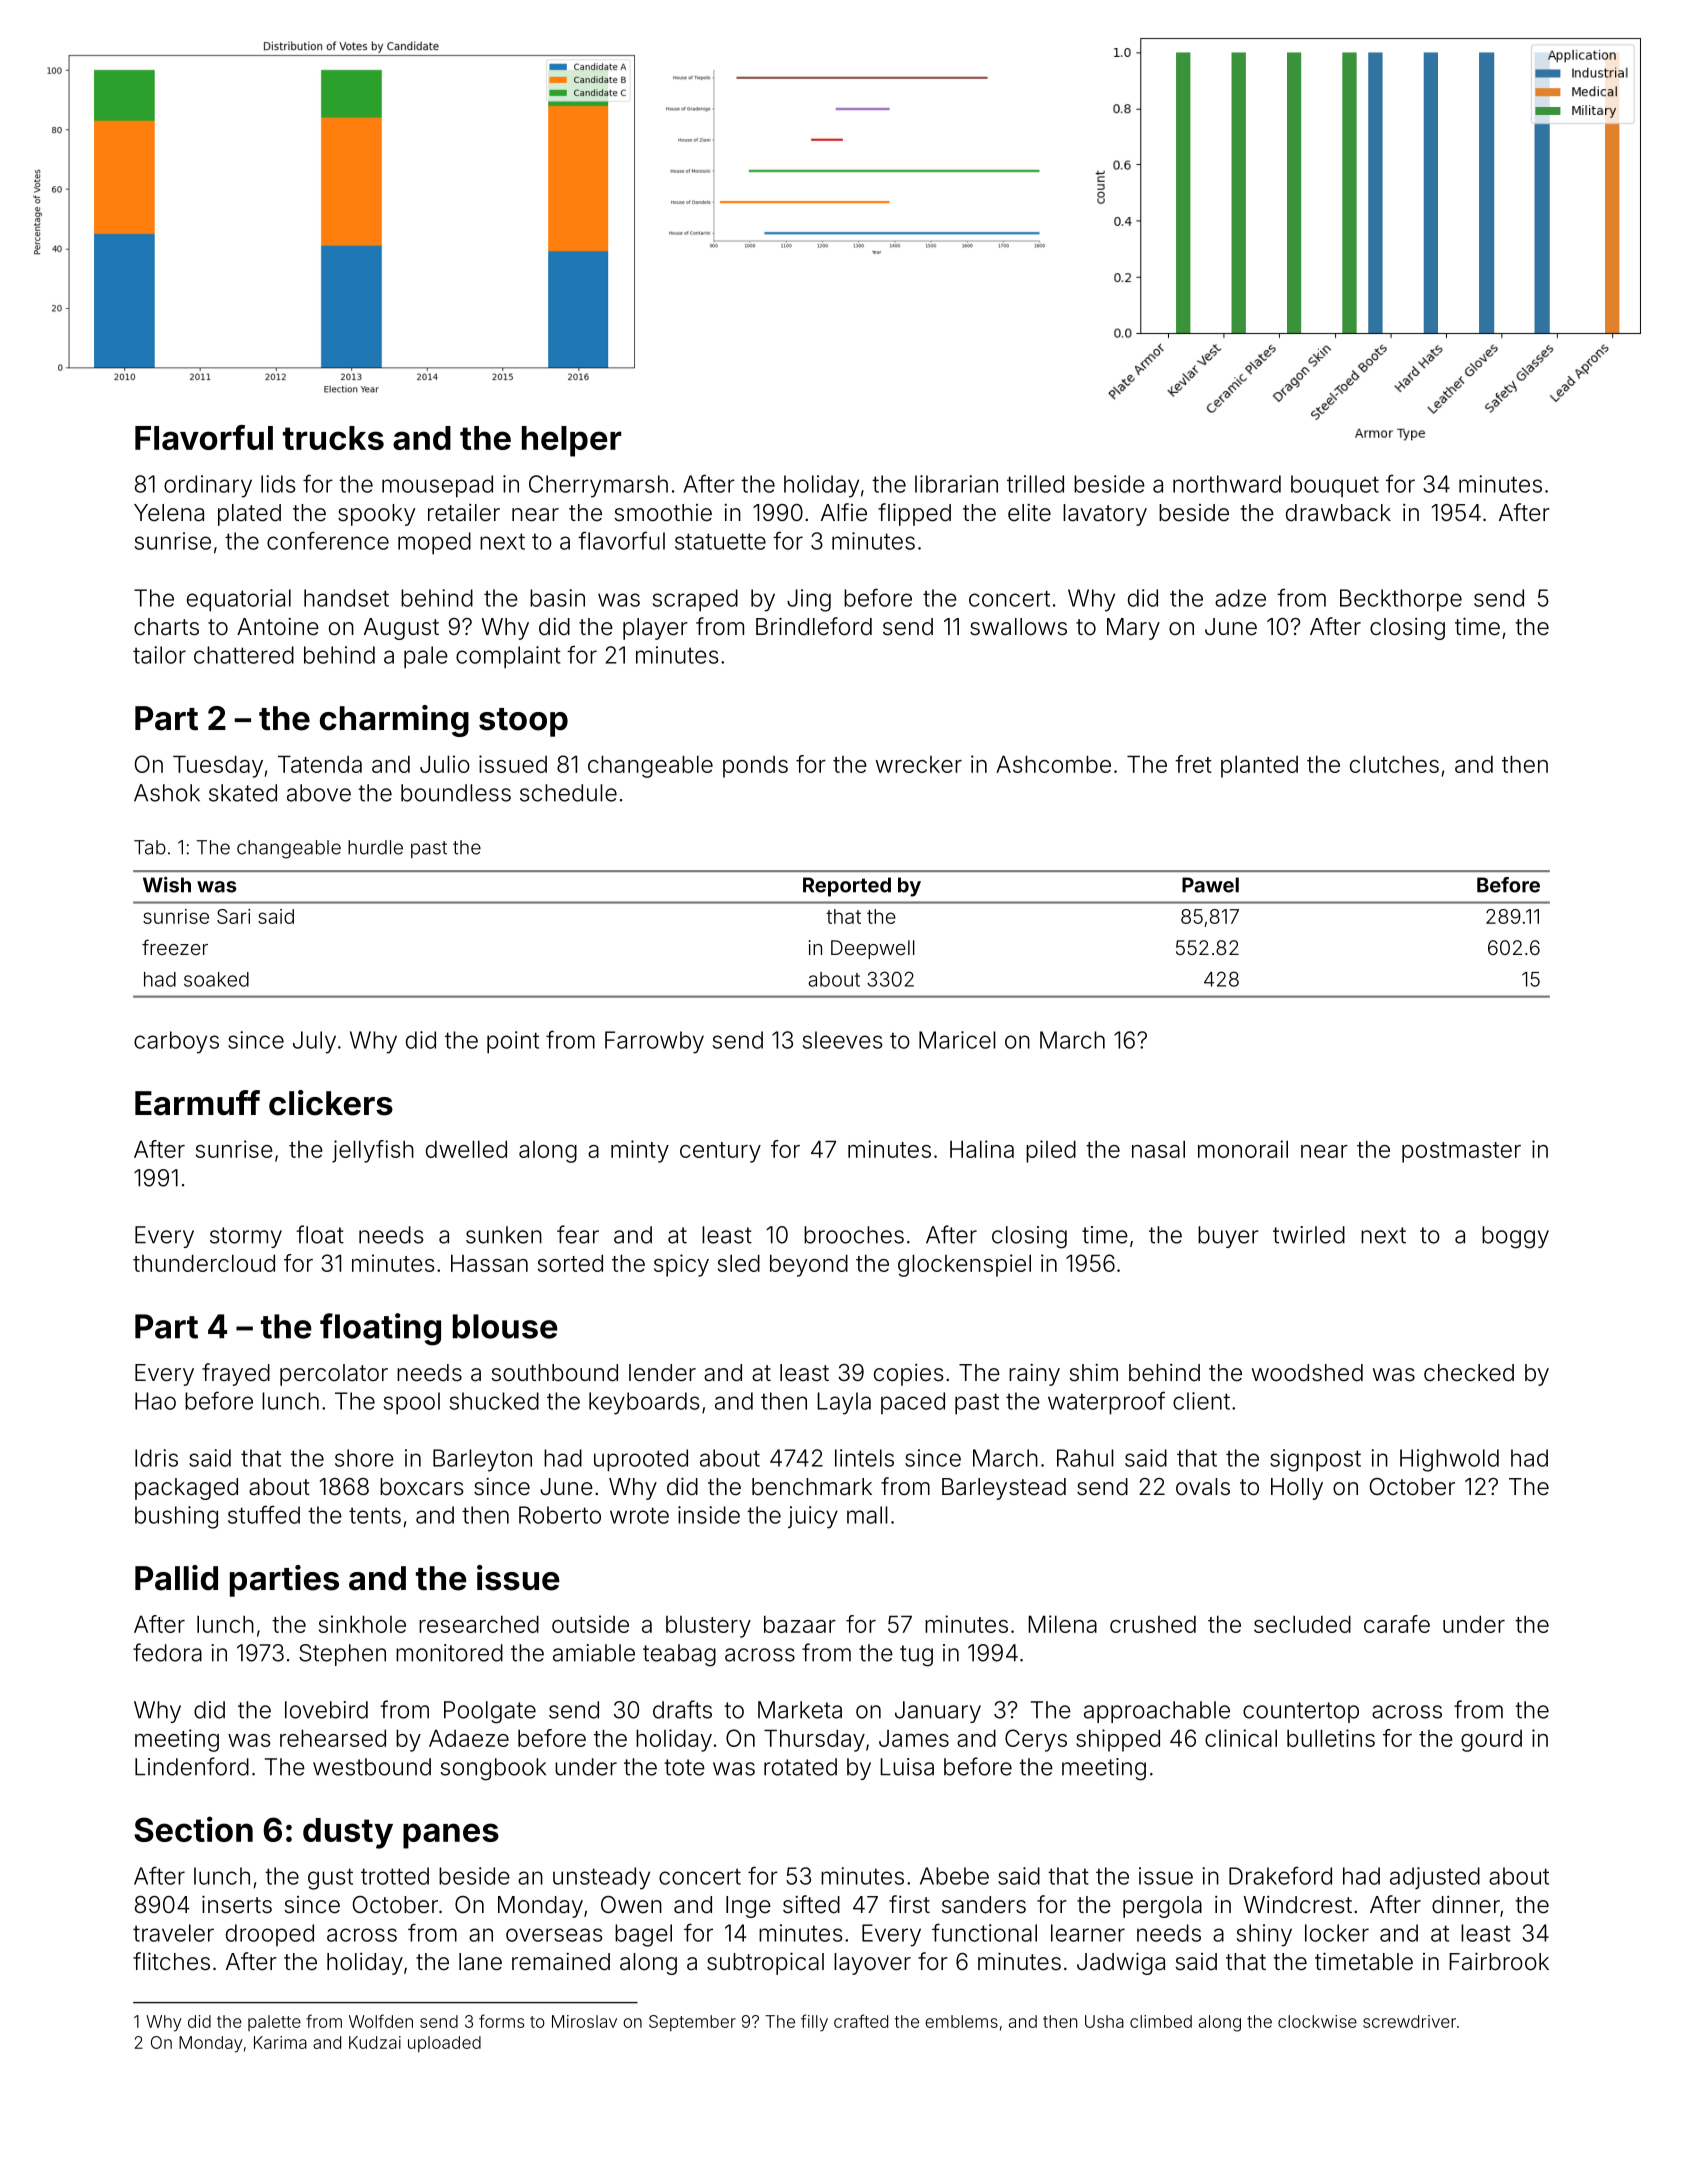  What do you see at coordinates (375, 847) in the screenshot?
I see `hurdle` at bounding box center [375, 847].
